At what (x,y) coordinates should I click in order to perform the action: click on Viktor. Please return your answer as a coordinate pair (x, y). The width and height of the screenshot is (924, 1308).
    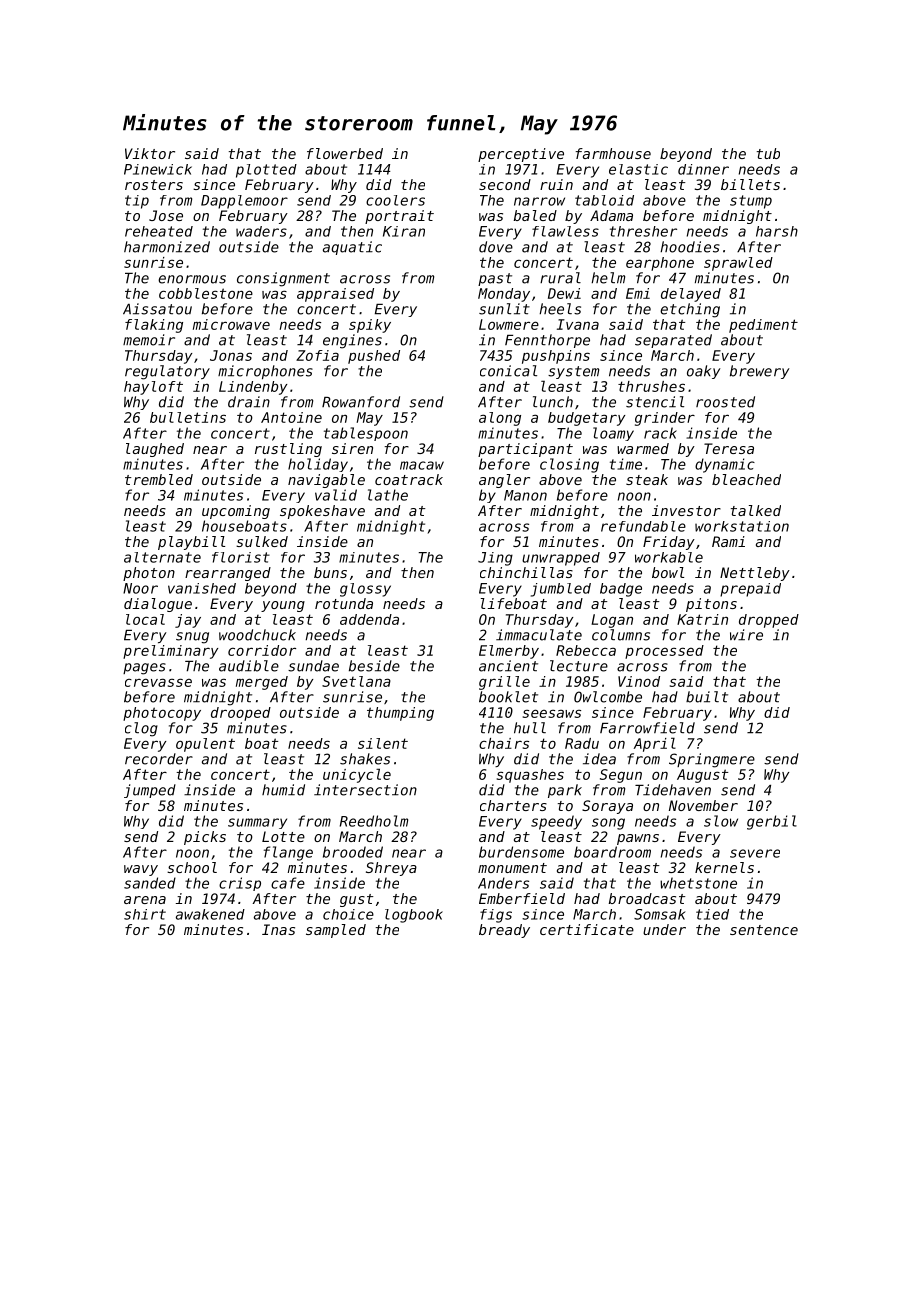
    Looking at the image, I should click on (150, 153).
